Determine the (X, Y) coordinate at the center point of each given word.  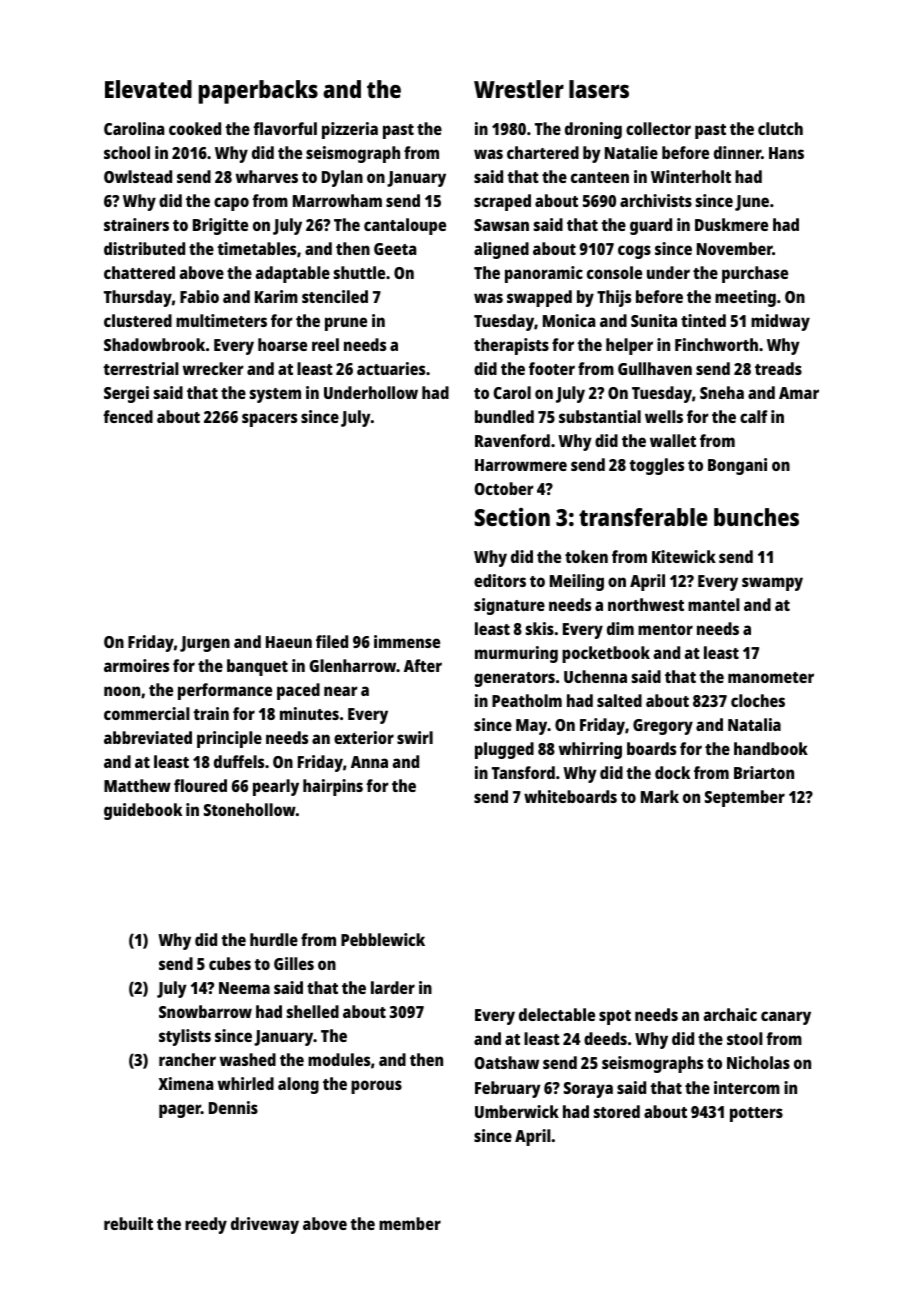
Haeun (289, 642)
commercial (147, 713)
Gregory (663, 727)
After (423, 665)
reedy (206, 1225)
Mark (660, 796)
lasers (599, 89)
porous (376, 1087)
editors (500, 580)
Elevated (148, 89)
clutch (780, 128)
